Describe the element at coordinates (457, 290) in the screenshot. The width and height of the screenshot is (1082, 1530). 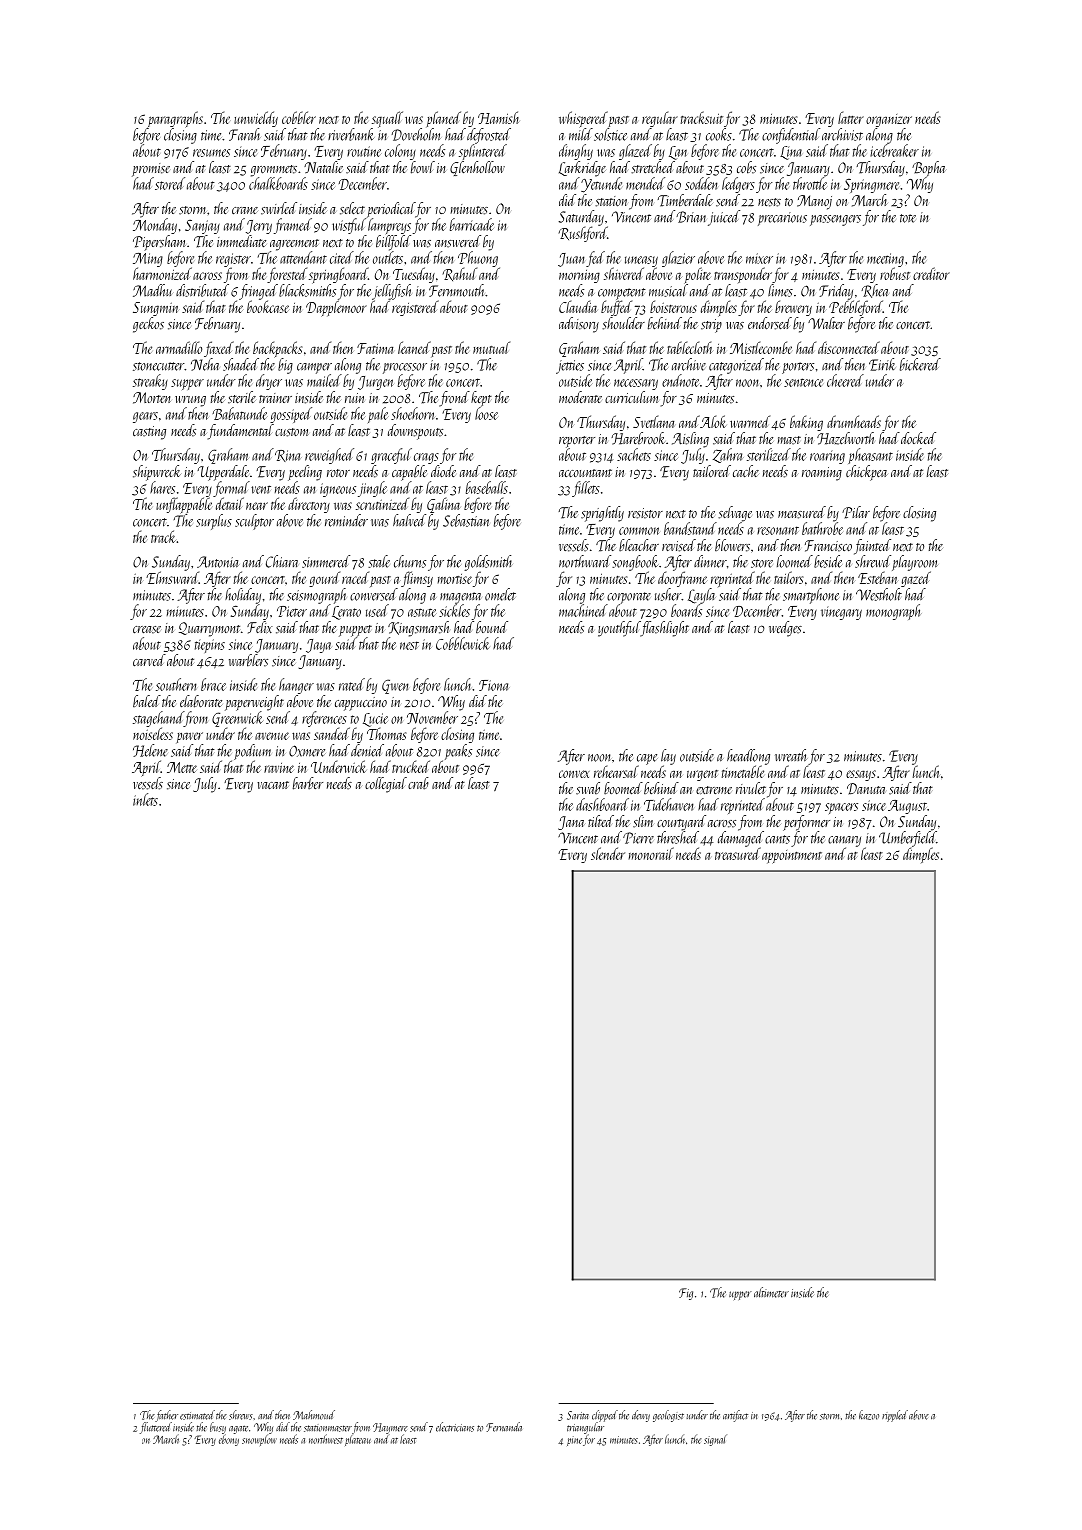
I see `Fernmouth` at that location.
